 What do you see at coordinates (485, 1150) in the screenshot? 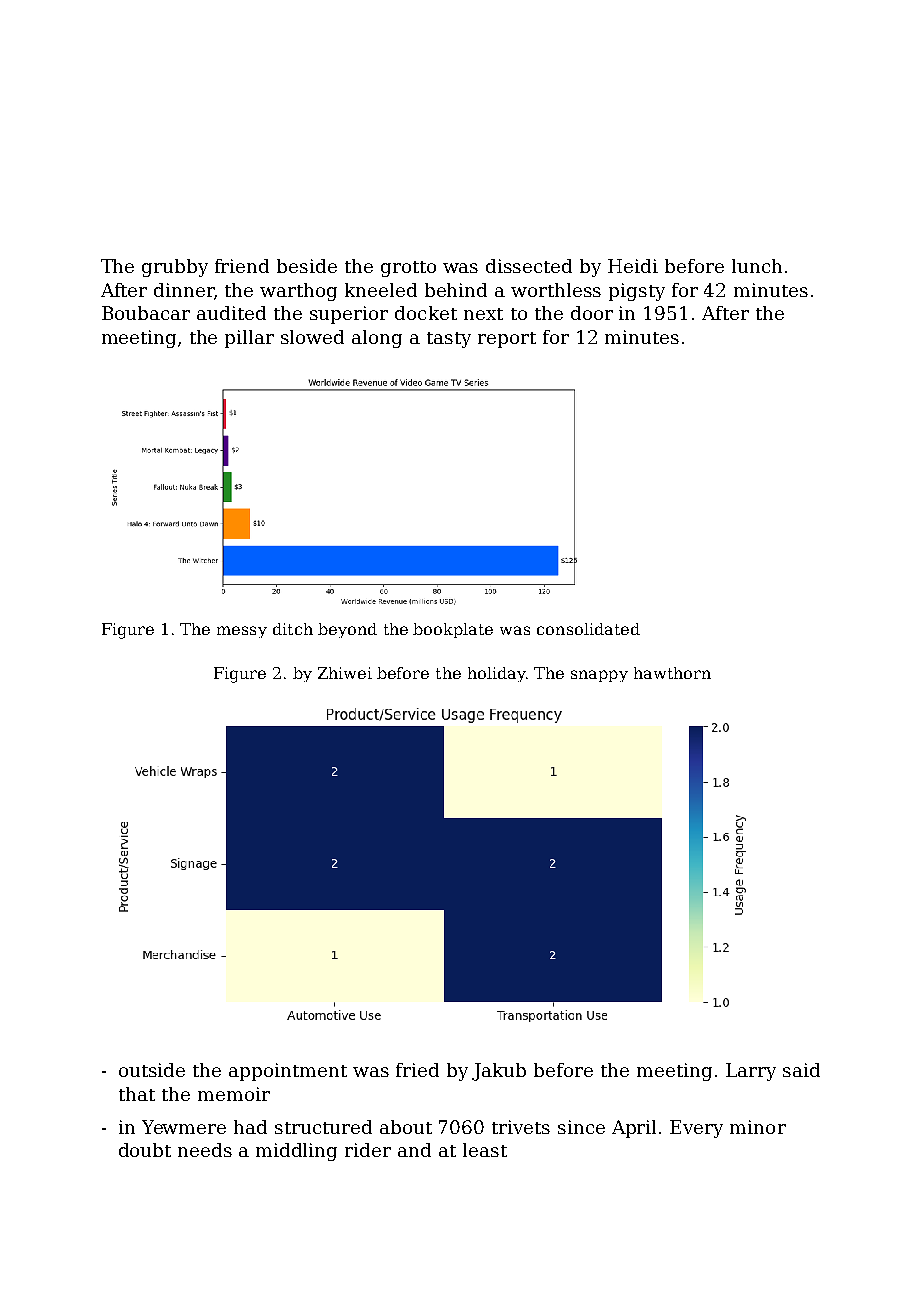
I see `least` at bounding box center [485, 1150].
